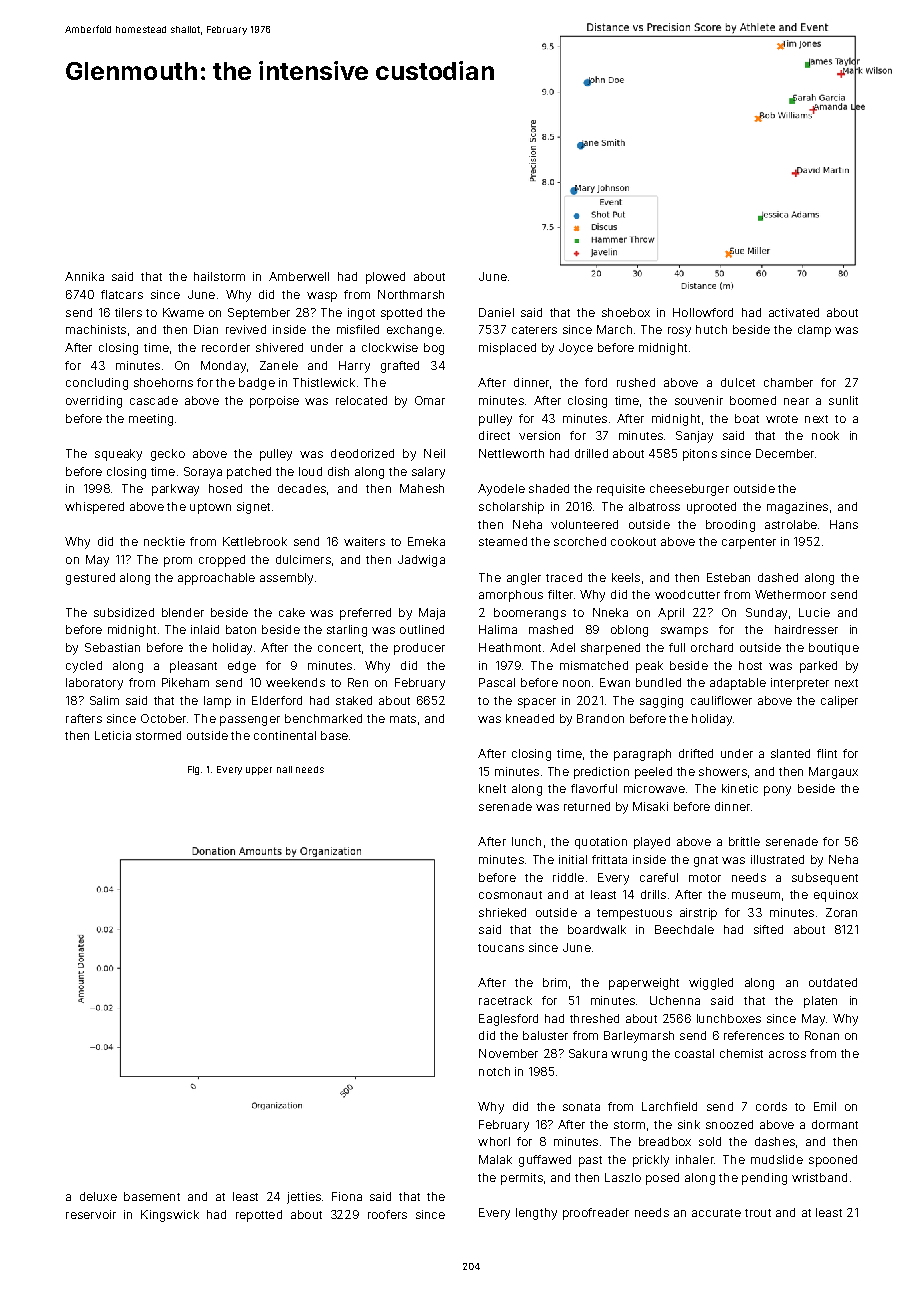  What do you see at coordinates (794, 312) in the document?
I see `activated` at bounding box center [794, 312].
